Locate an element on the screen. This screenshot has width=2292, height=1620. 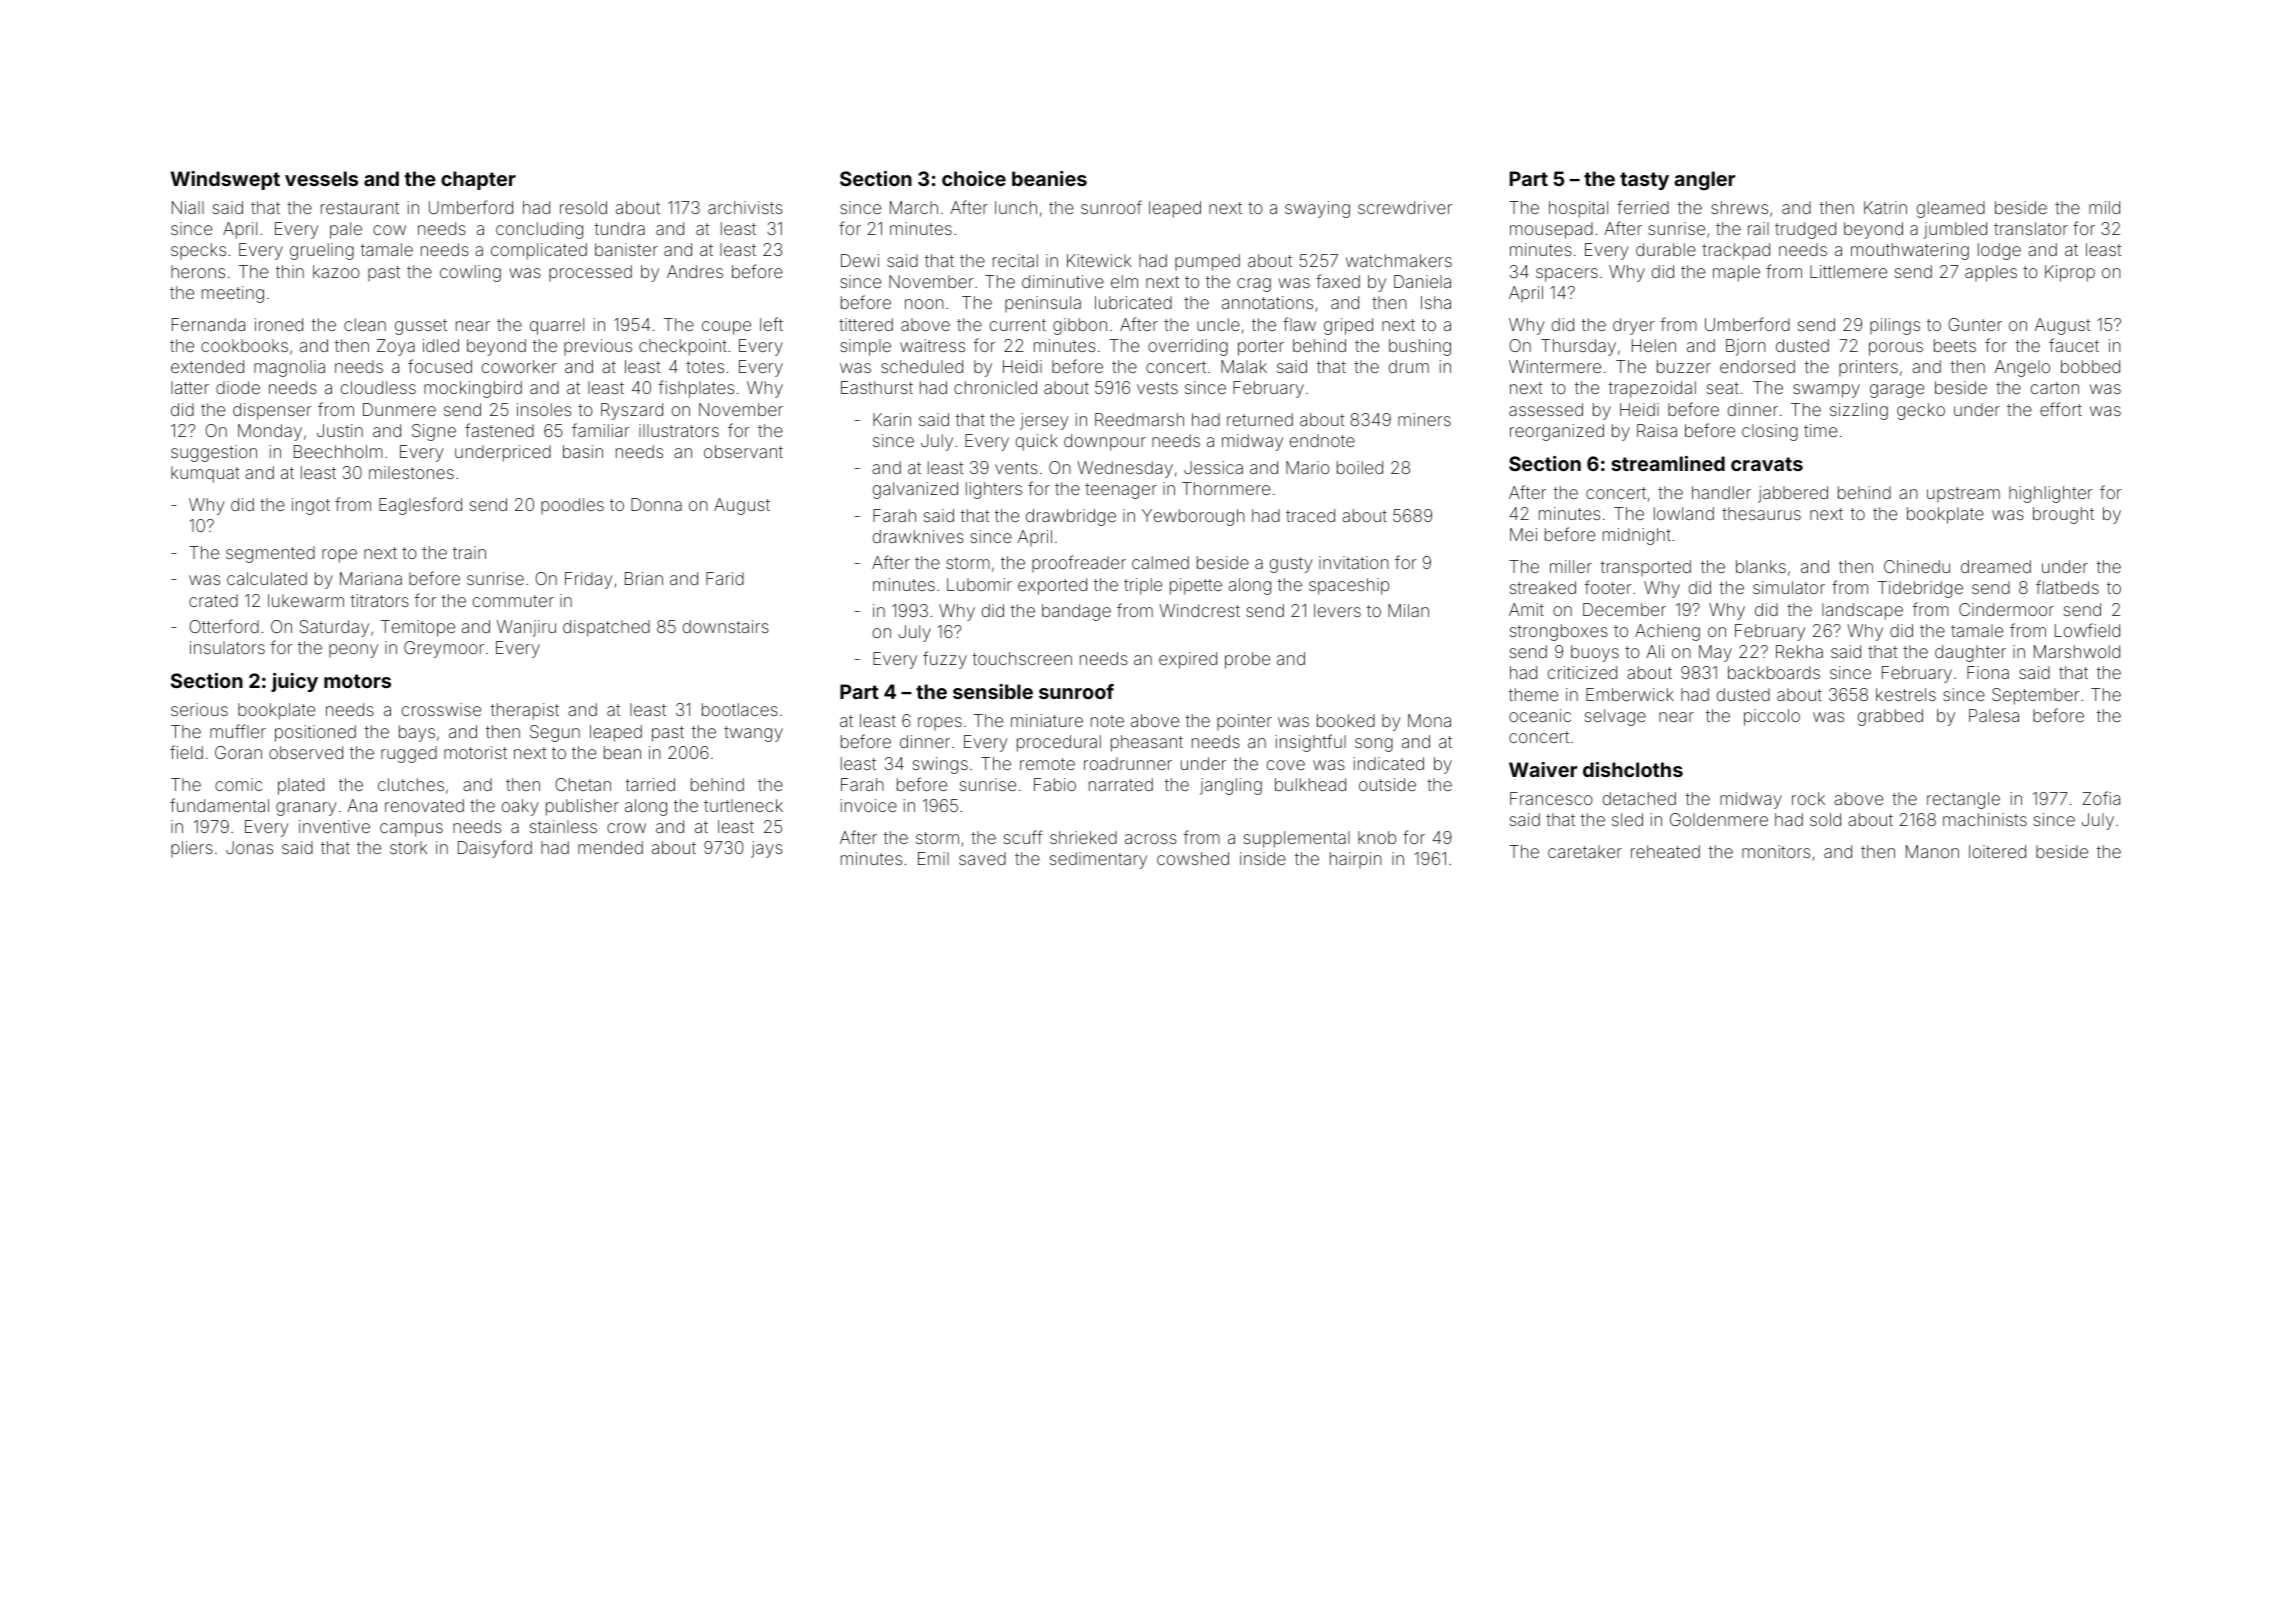
Mei is located at coordinates (1523, 534).
